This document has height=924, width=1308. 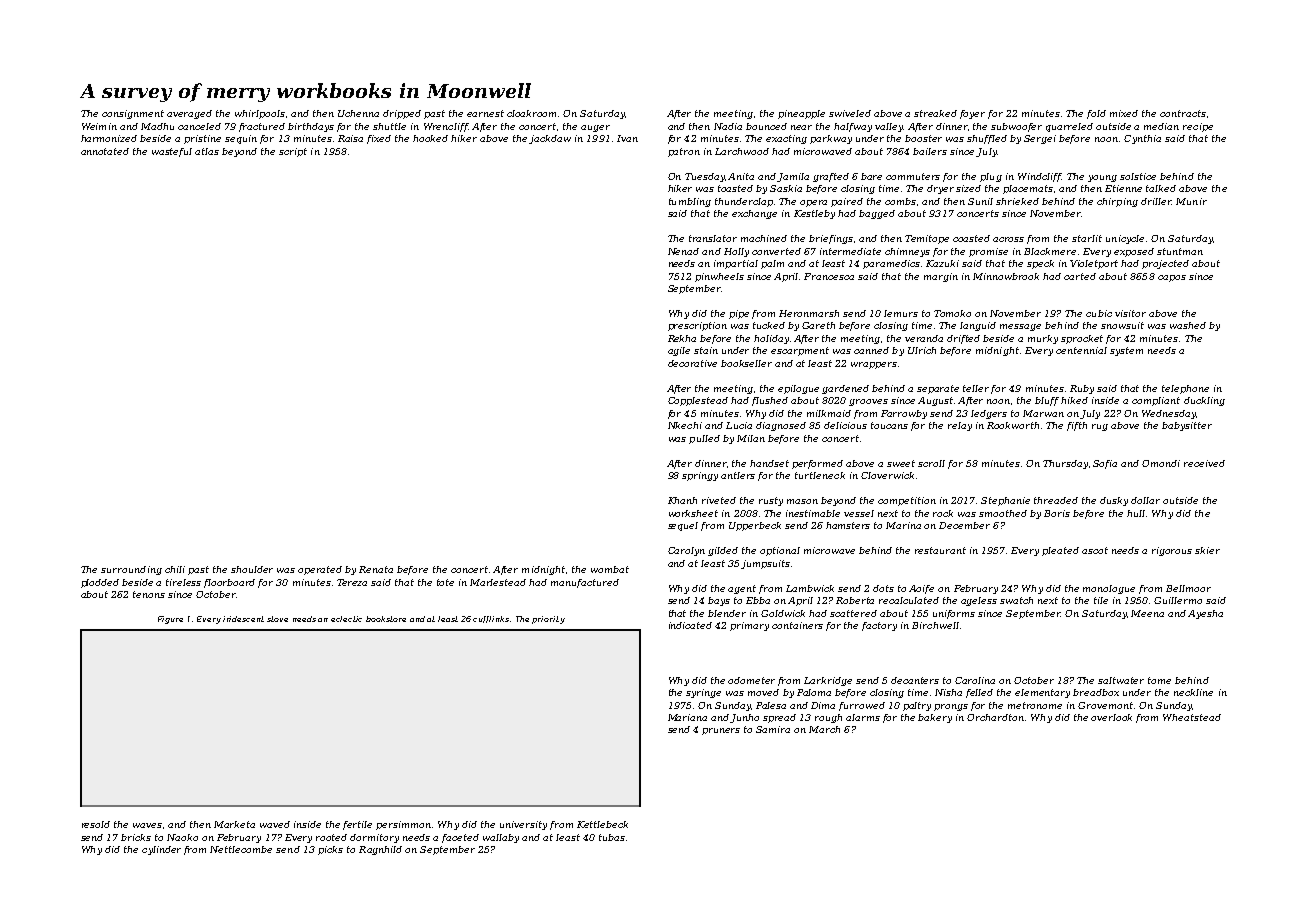 I want to click on rough, so click(x=828, y=718).
